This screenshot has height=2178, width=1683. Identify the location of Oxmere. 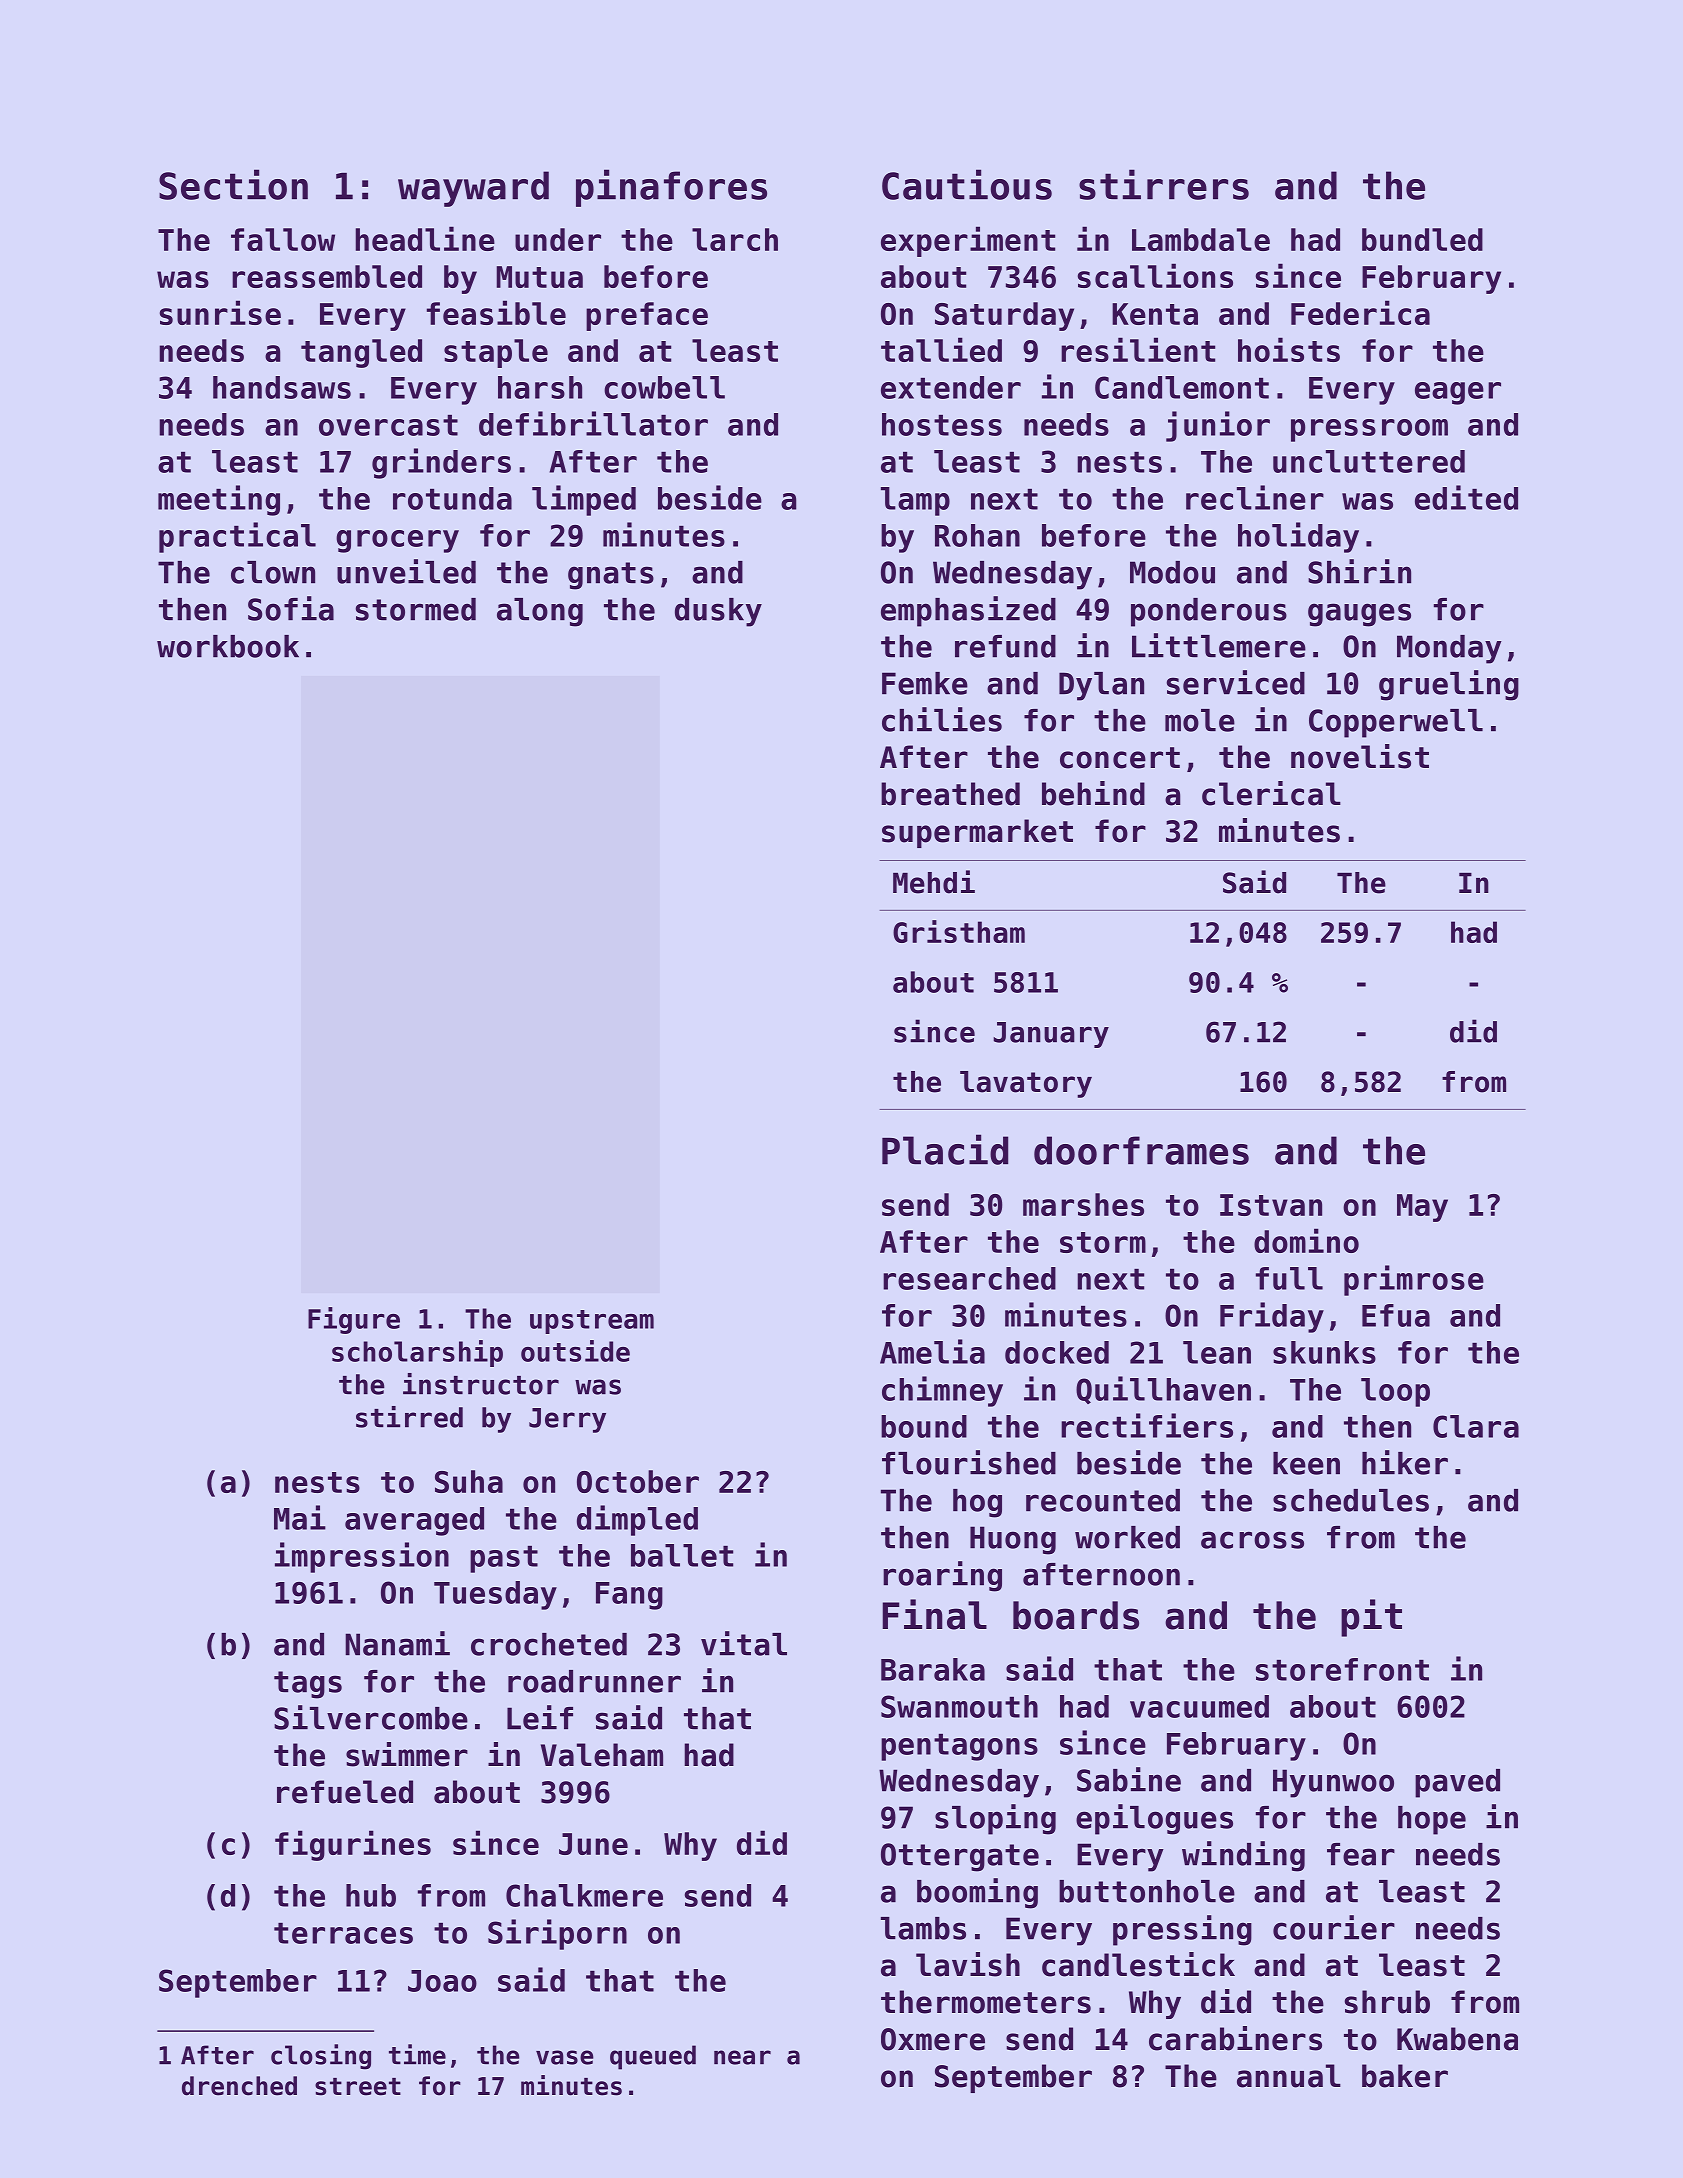
(933, 2039).
